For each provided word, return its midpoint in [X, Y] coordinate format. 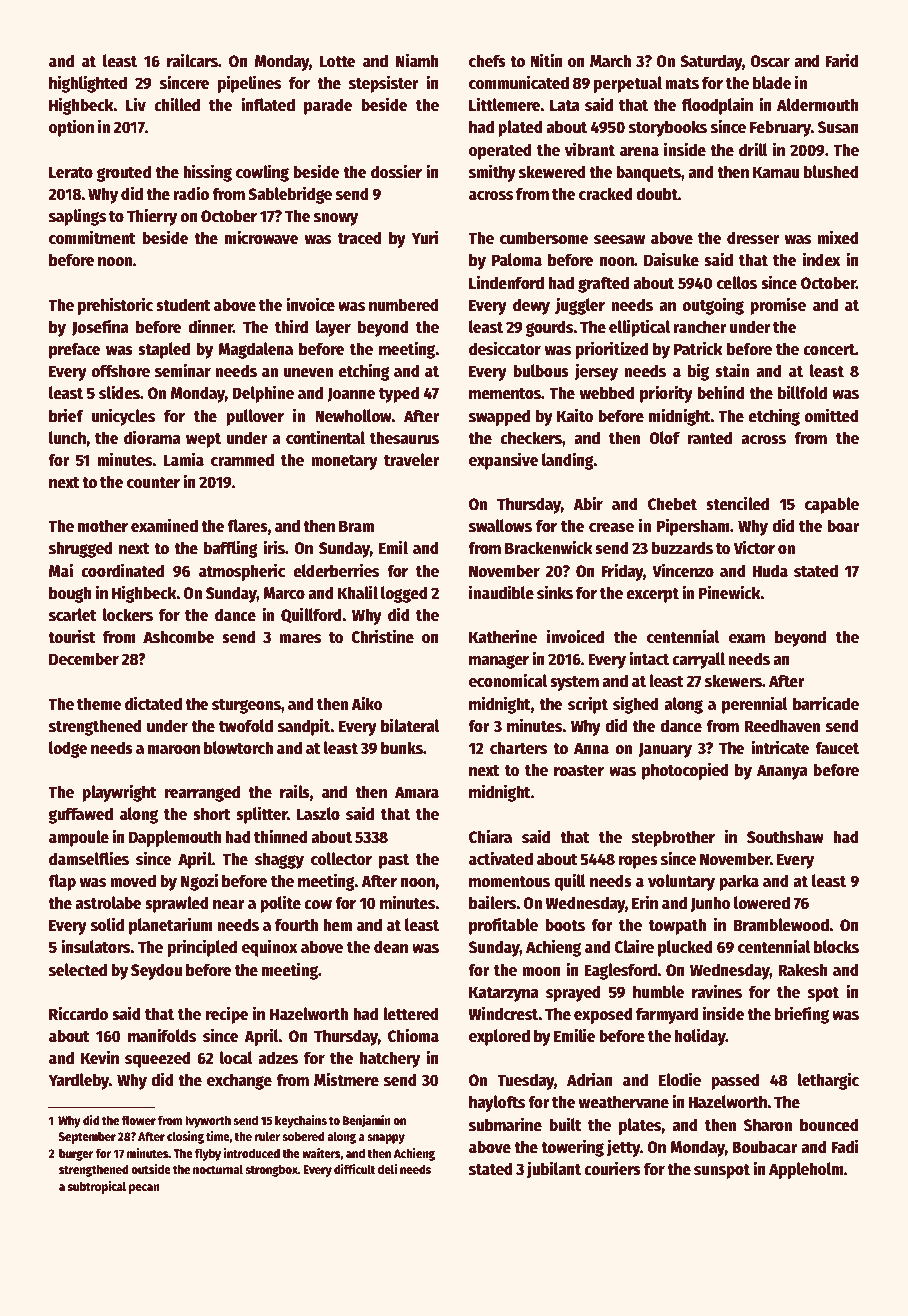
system [574, 683]
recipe [227, 1015]
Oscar [770, 61]
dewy [531, 306]
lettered [411, 1014]
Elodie [680, 1079]
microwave [261, 237]
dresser [753, 238]
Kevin [100, 1057]
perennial [755, 705]
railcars [192, 60]
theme [99, 704]
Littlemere [505, 104]
